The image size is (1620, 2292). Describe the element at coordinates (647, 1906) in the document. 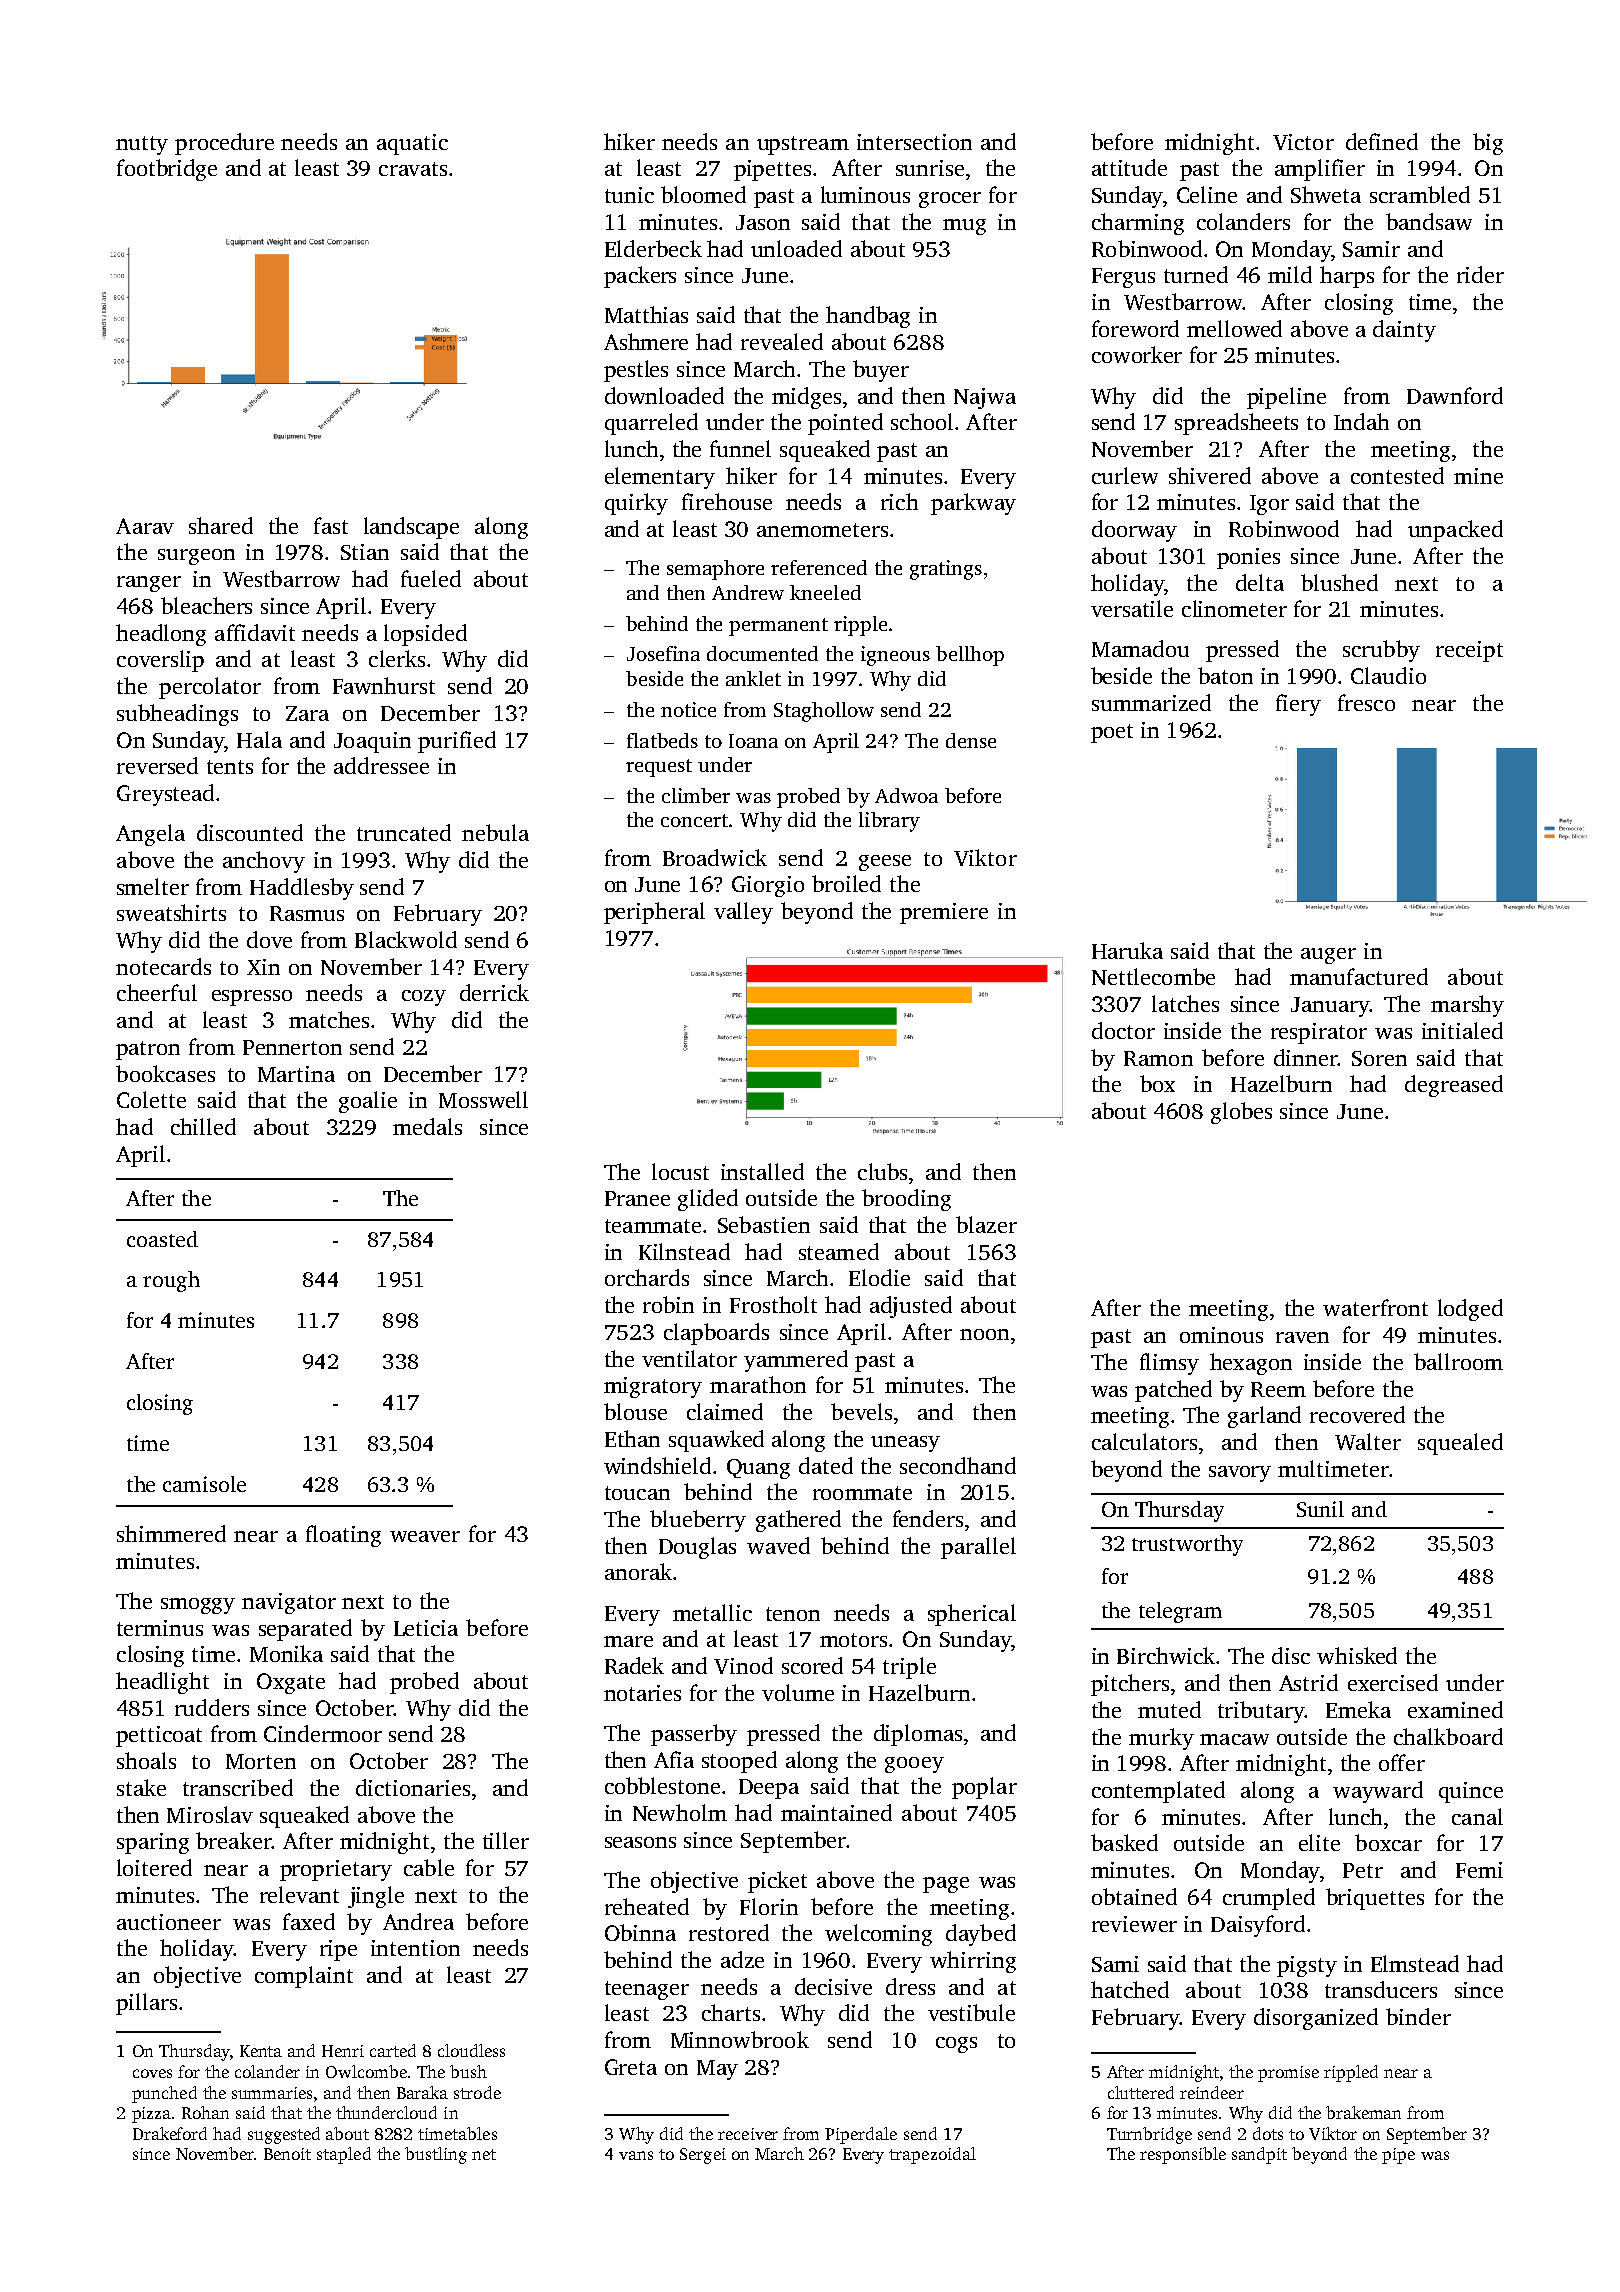

I see `reheated` at that location.
